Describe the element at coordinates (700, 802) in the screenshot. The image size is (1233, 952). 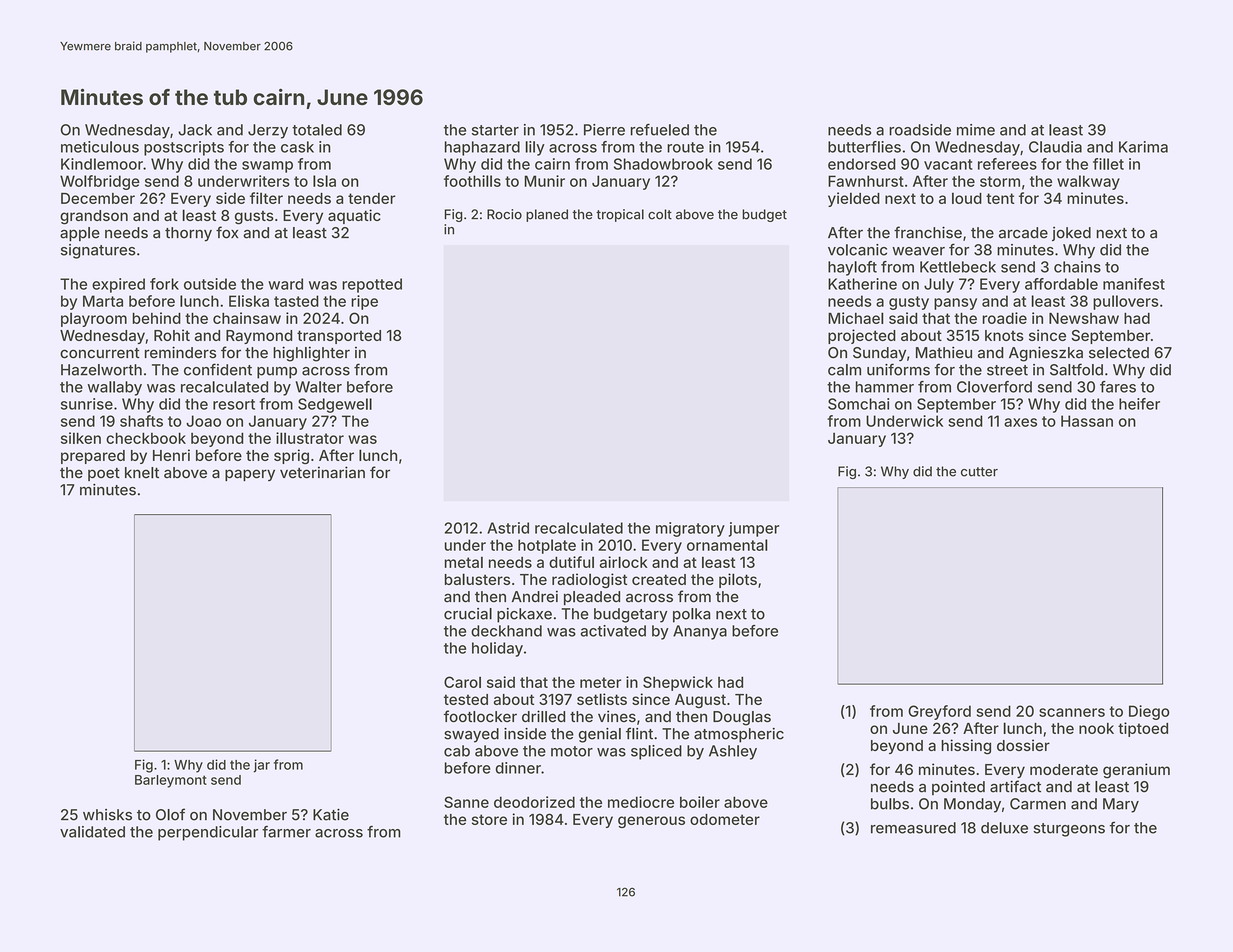
I see `boiler` at that location.
